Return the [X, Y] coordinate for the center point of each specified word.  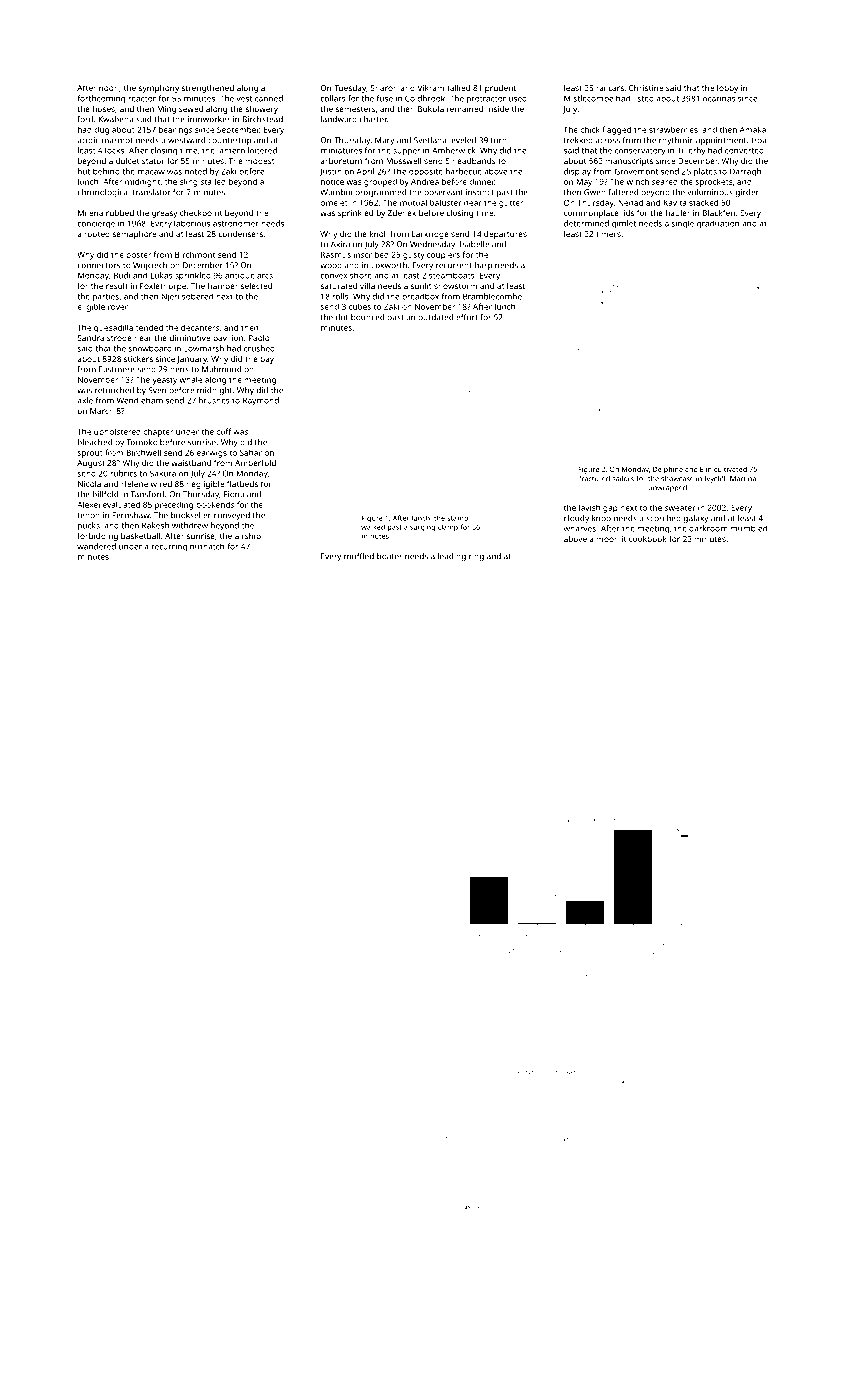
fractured [594, 479]
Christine [646, 88]
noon [109, 88]
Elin [706, 469]
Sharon [384, 88]
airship [248, 537]
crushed [259, 348]
